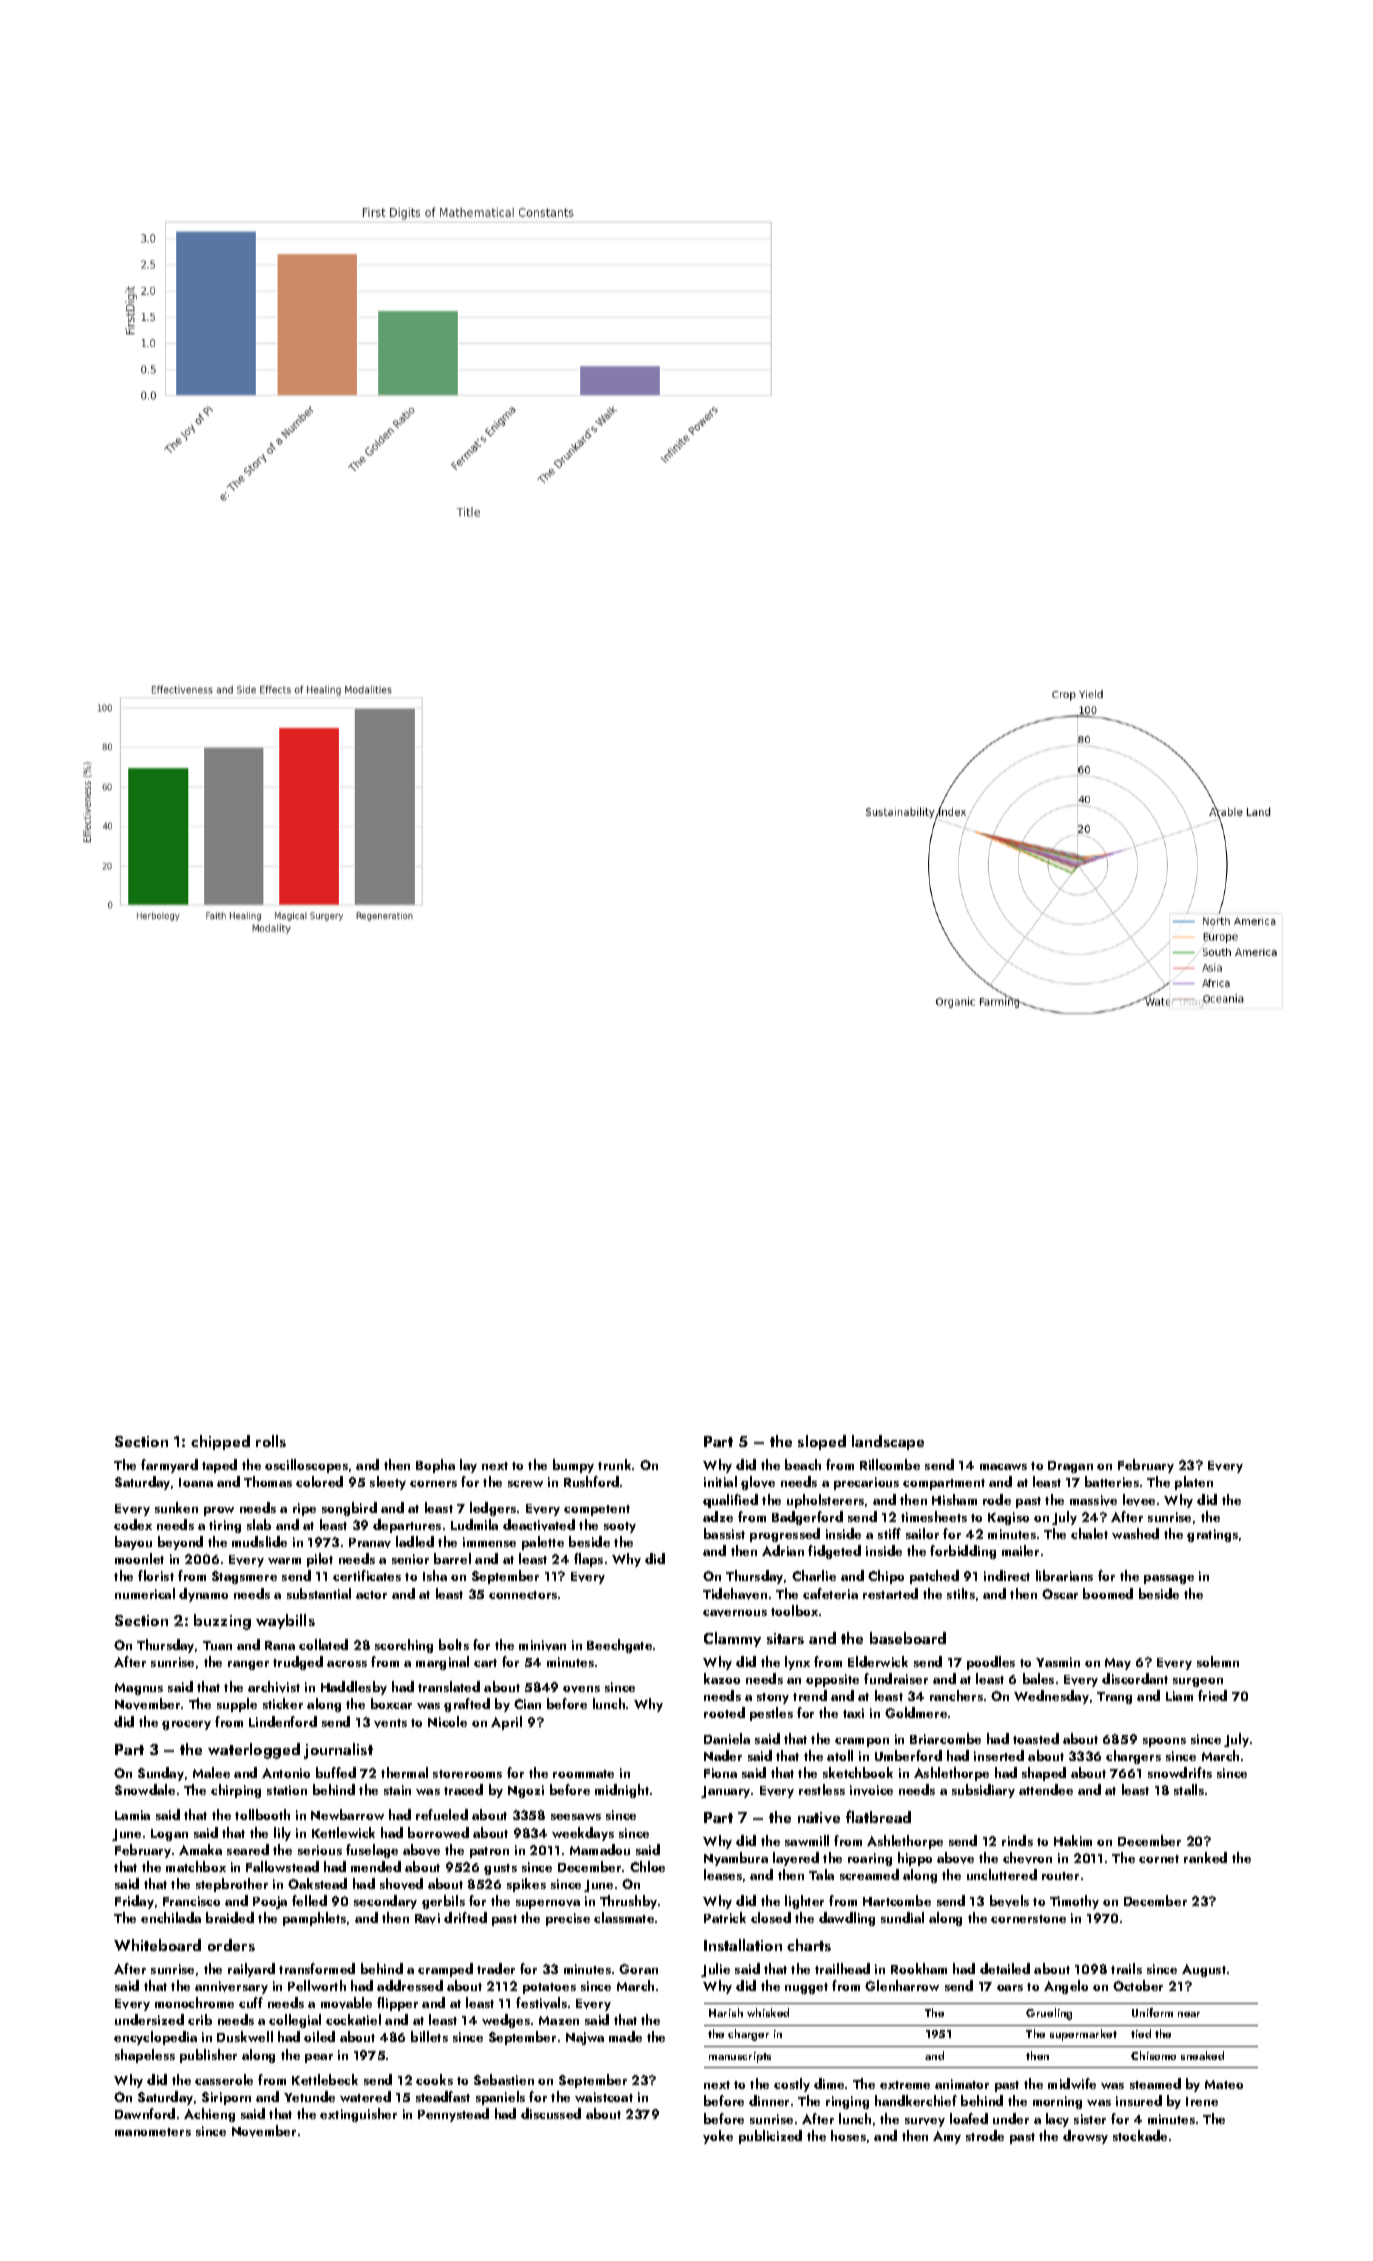 The width and height of the screenshot is (1373, 2261). I want to click on trails, so click(1126, 1968).
